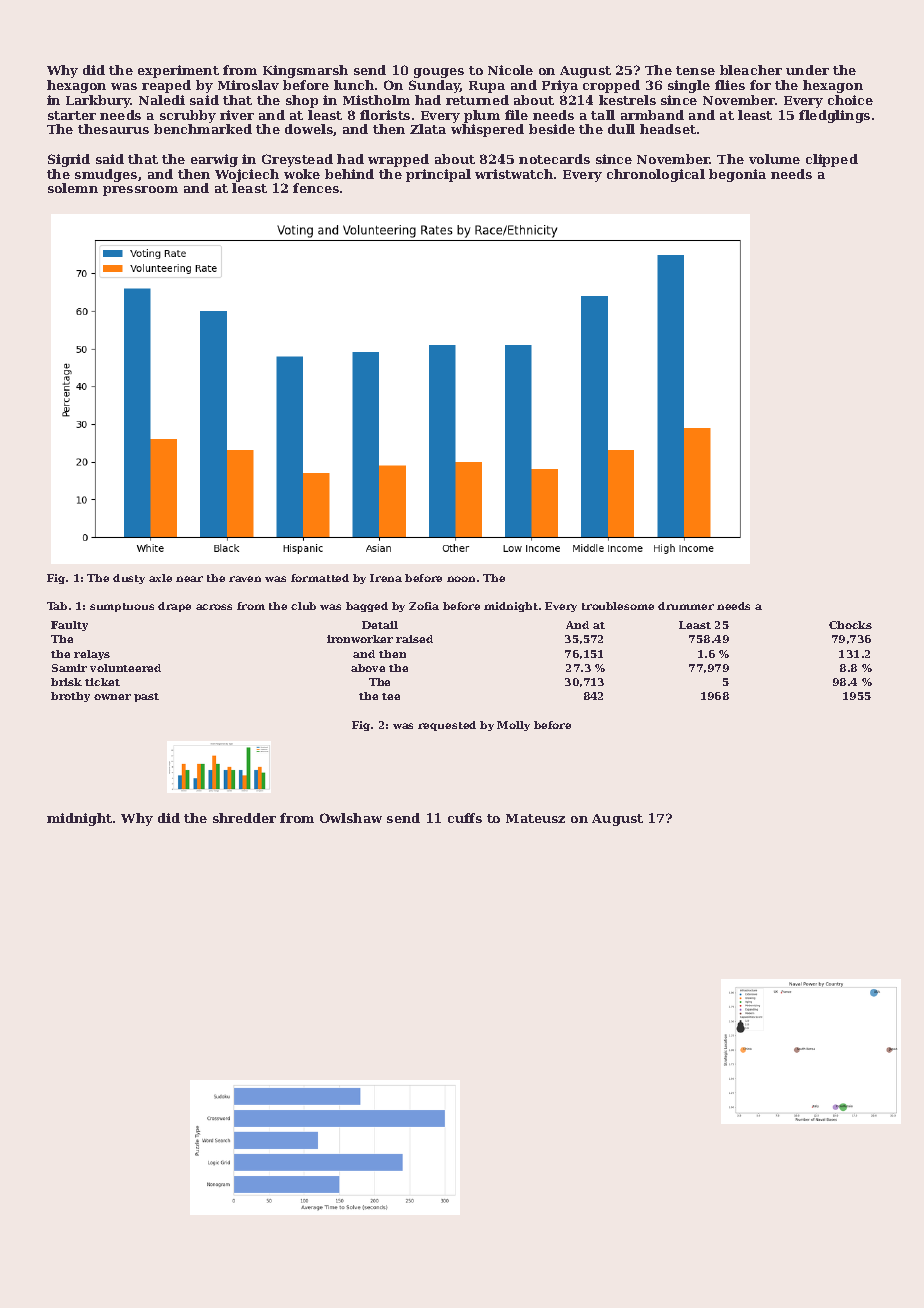  I want to click on begonia, so click(737, 175).
